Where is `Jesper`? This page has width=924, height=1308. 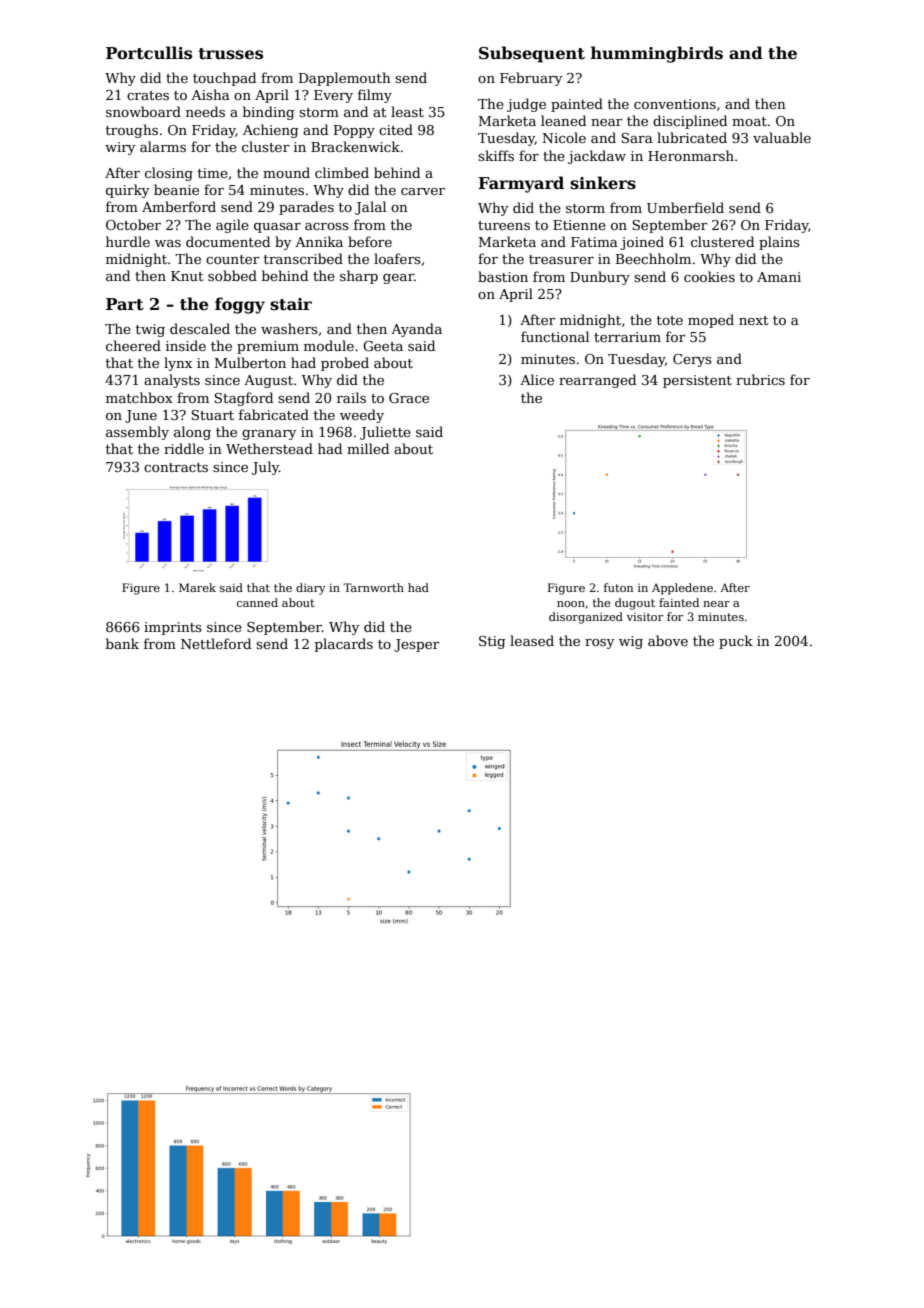
Jesper is located at coordinates (417, 645).
